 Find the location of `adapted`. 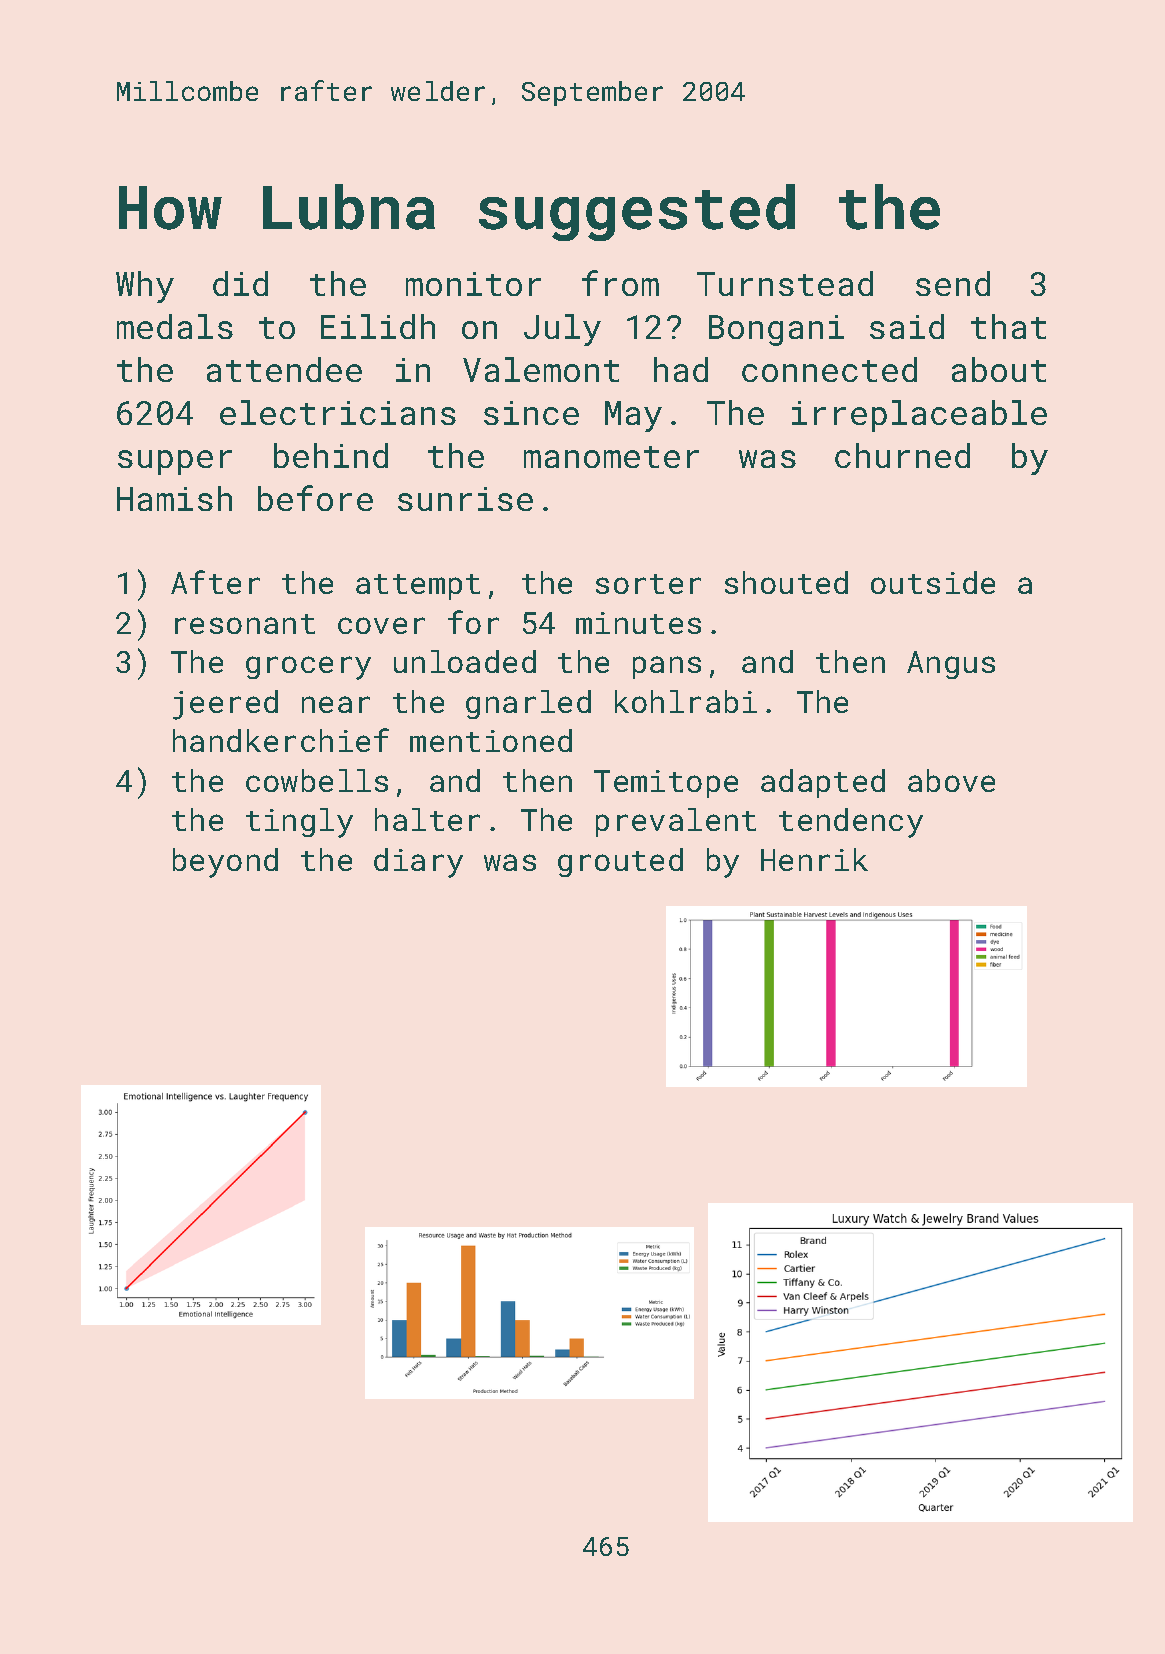

adapted is located at coordinates (823, 783).
